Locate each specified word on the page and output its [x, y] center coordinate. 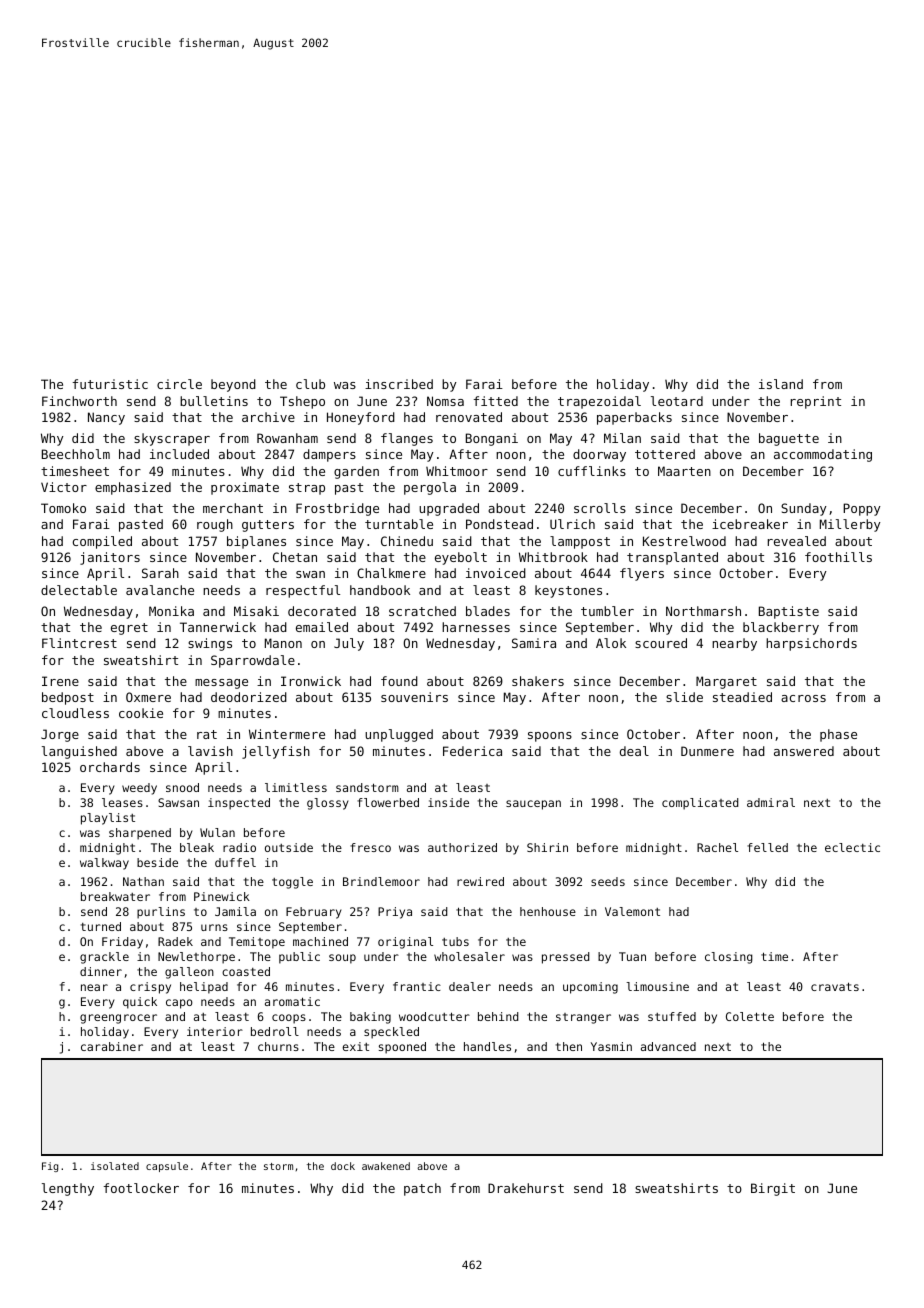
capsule [167, 1167]
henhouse [548, 911]
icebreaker [750, 524]
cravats [835, 986]
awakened [386, 1166]
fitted [495, 401]
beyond [233, 385]
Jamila [235, 911]
